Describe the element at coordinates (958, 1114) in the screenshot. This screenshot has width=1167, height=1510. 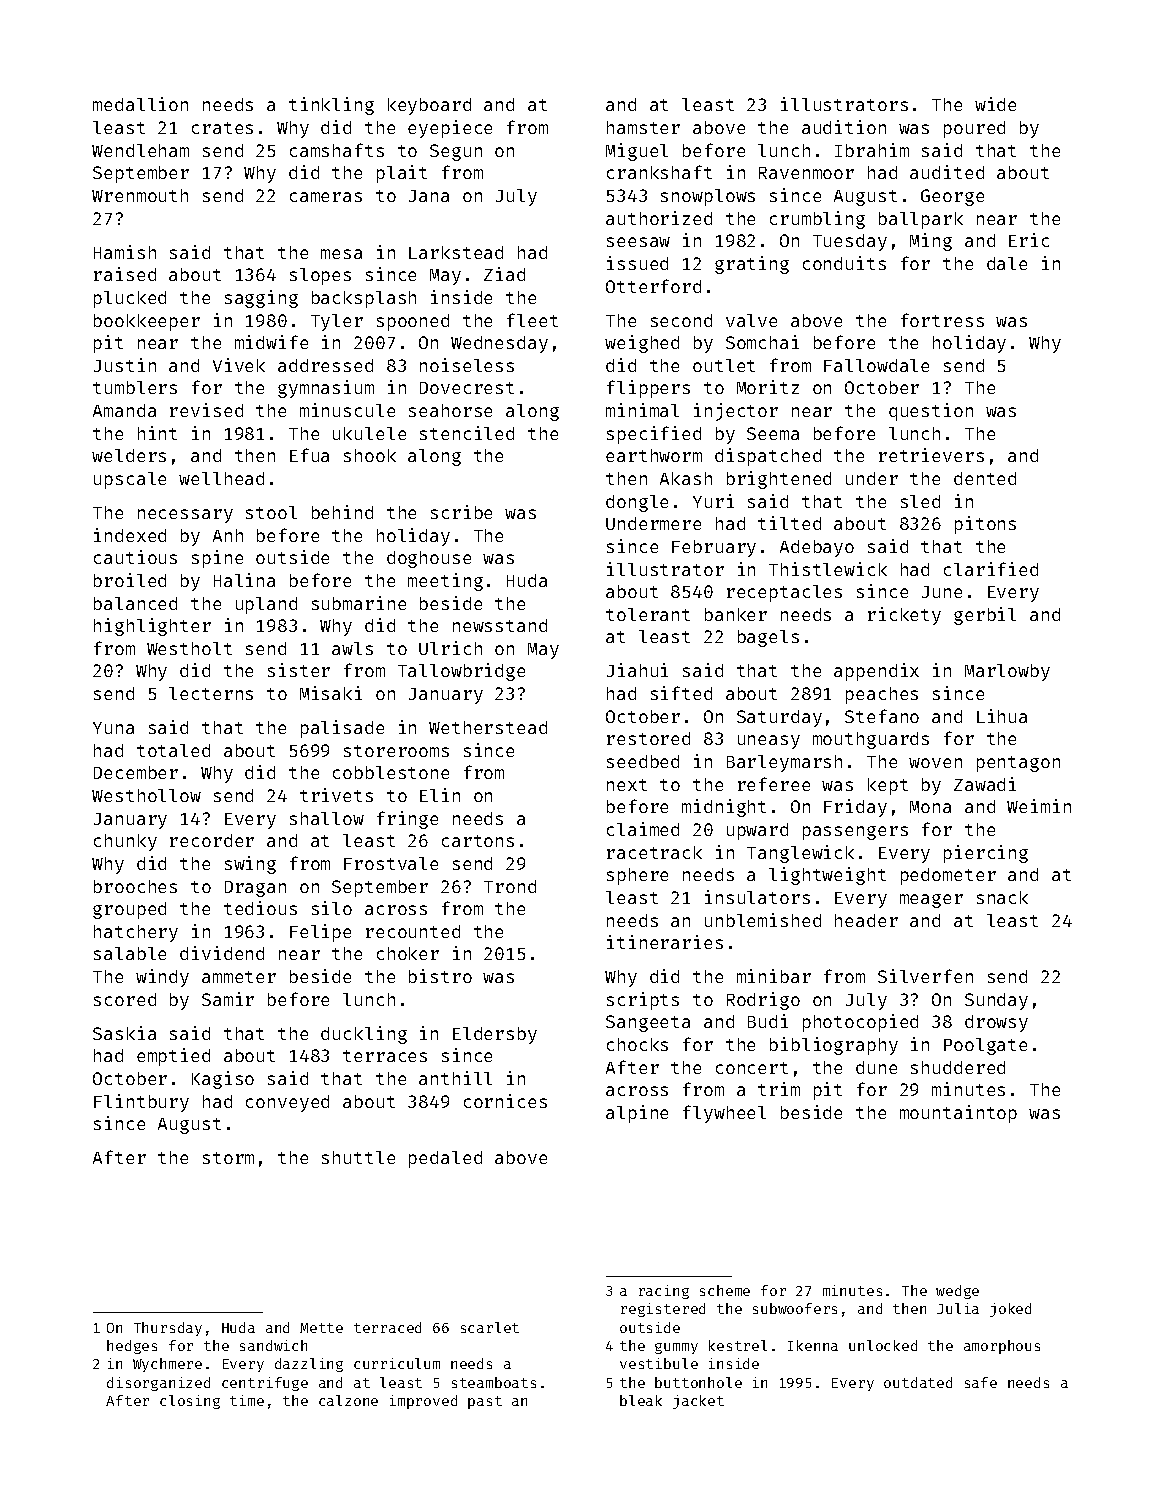
I see `mountaintop` at that location.
